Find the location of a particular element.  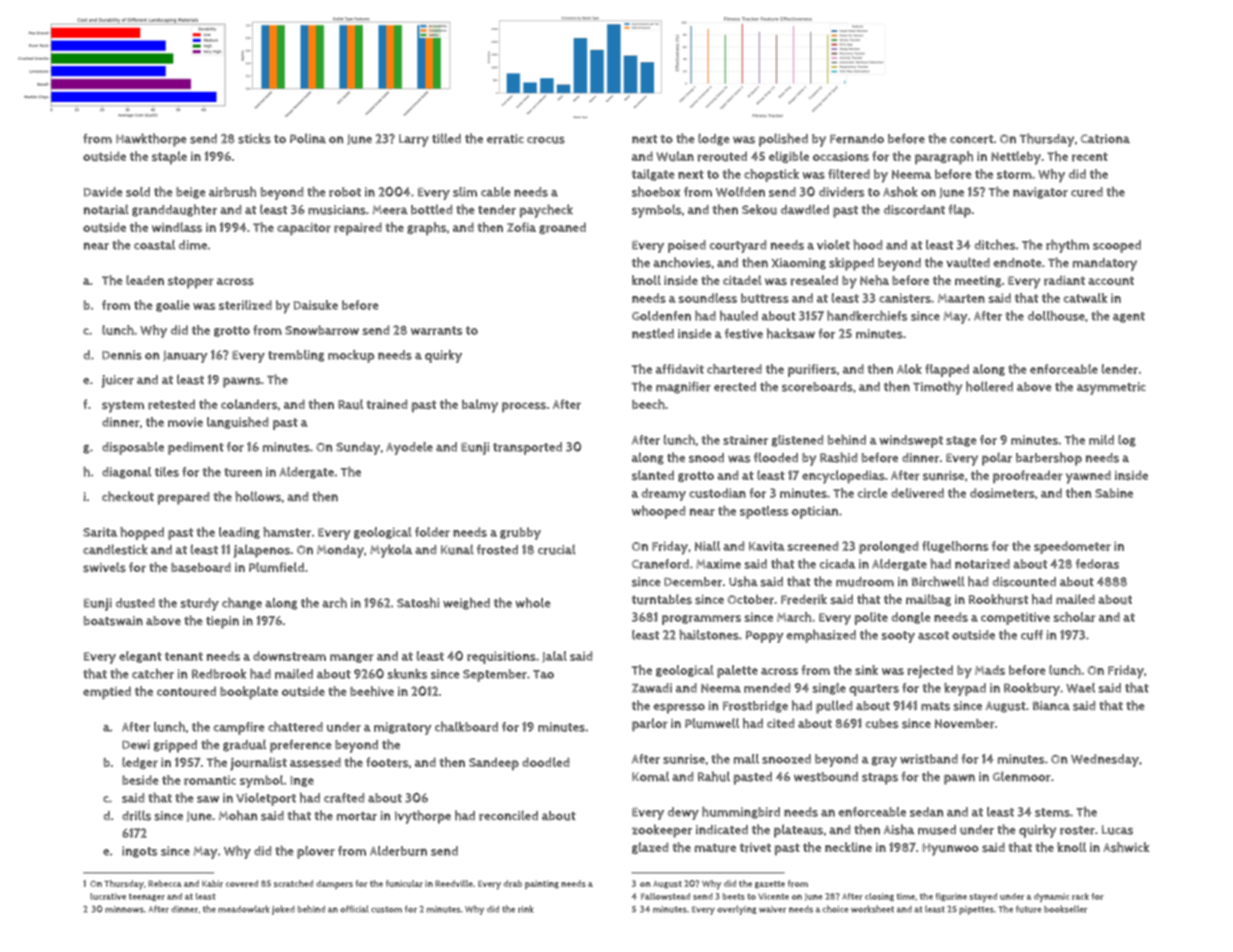

crocus is located at coordinates (546, 140).
